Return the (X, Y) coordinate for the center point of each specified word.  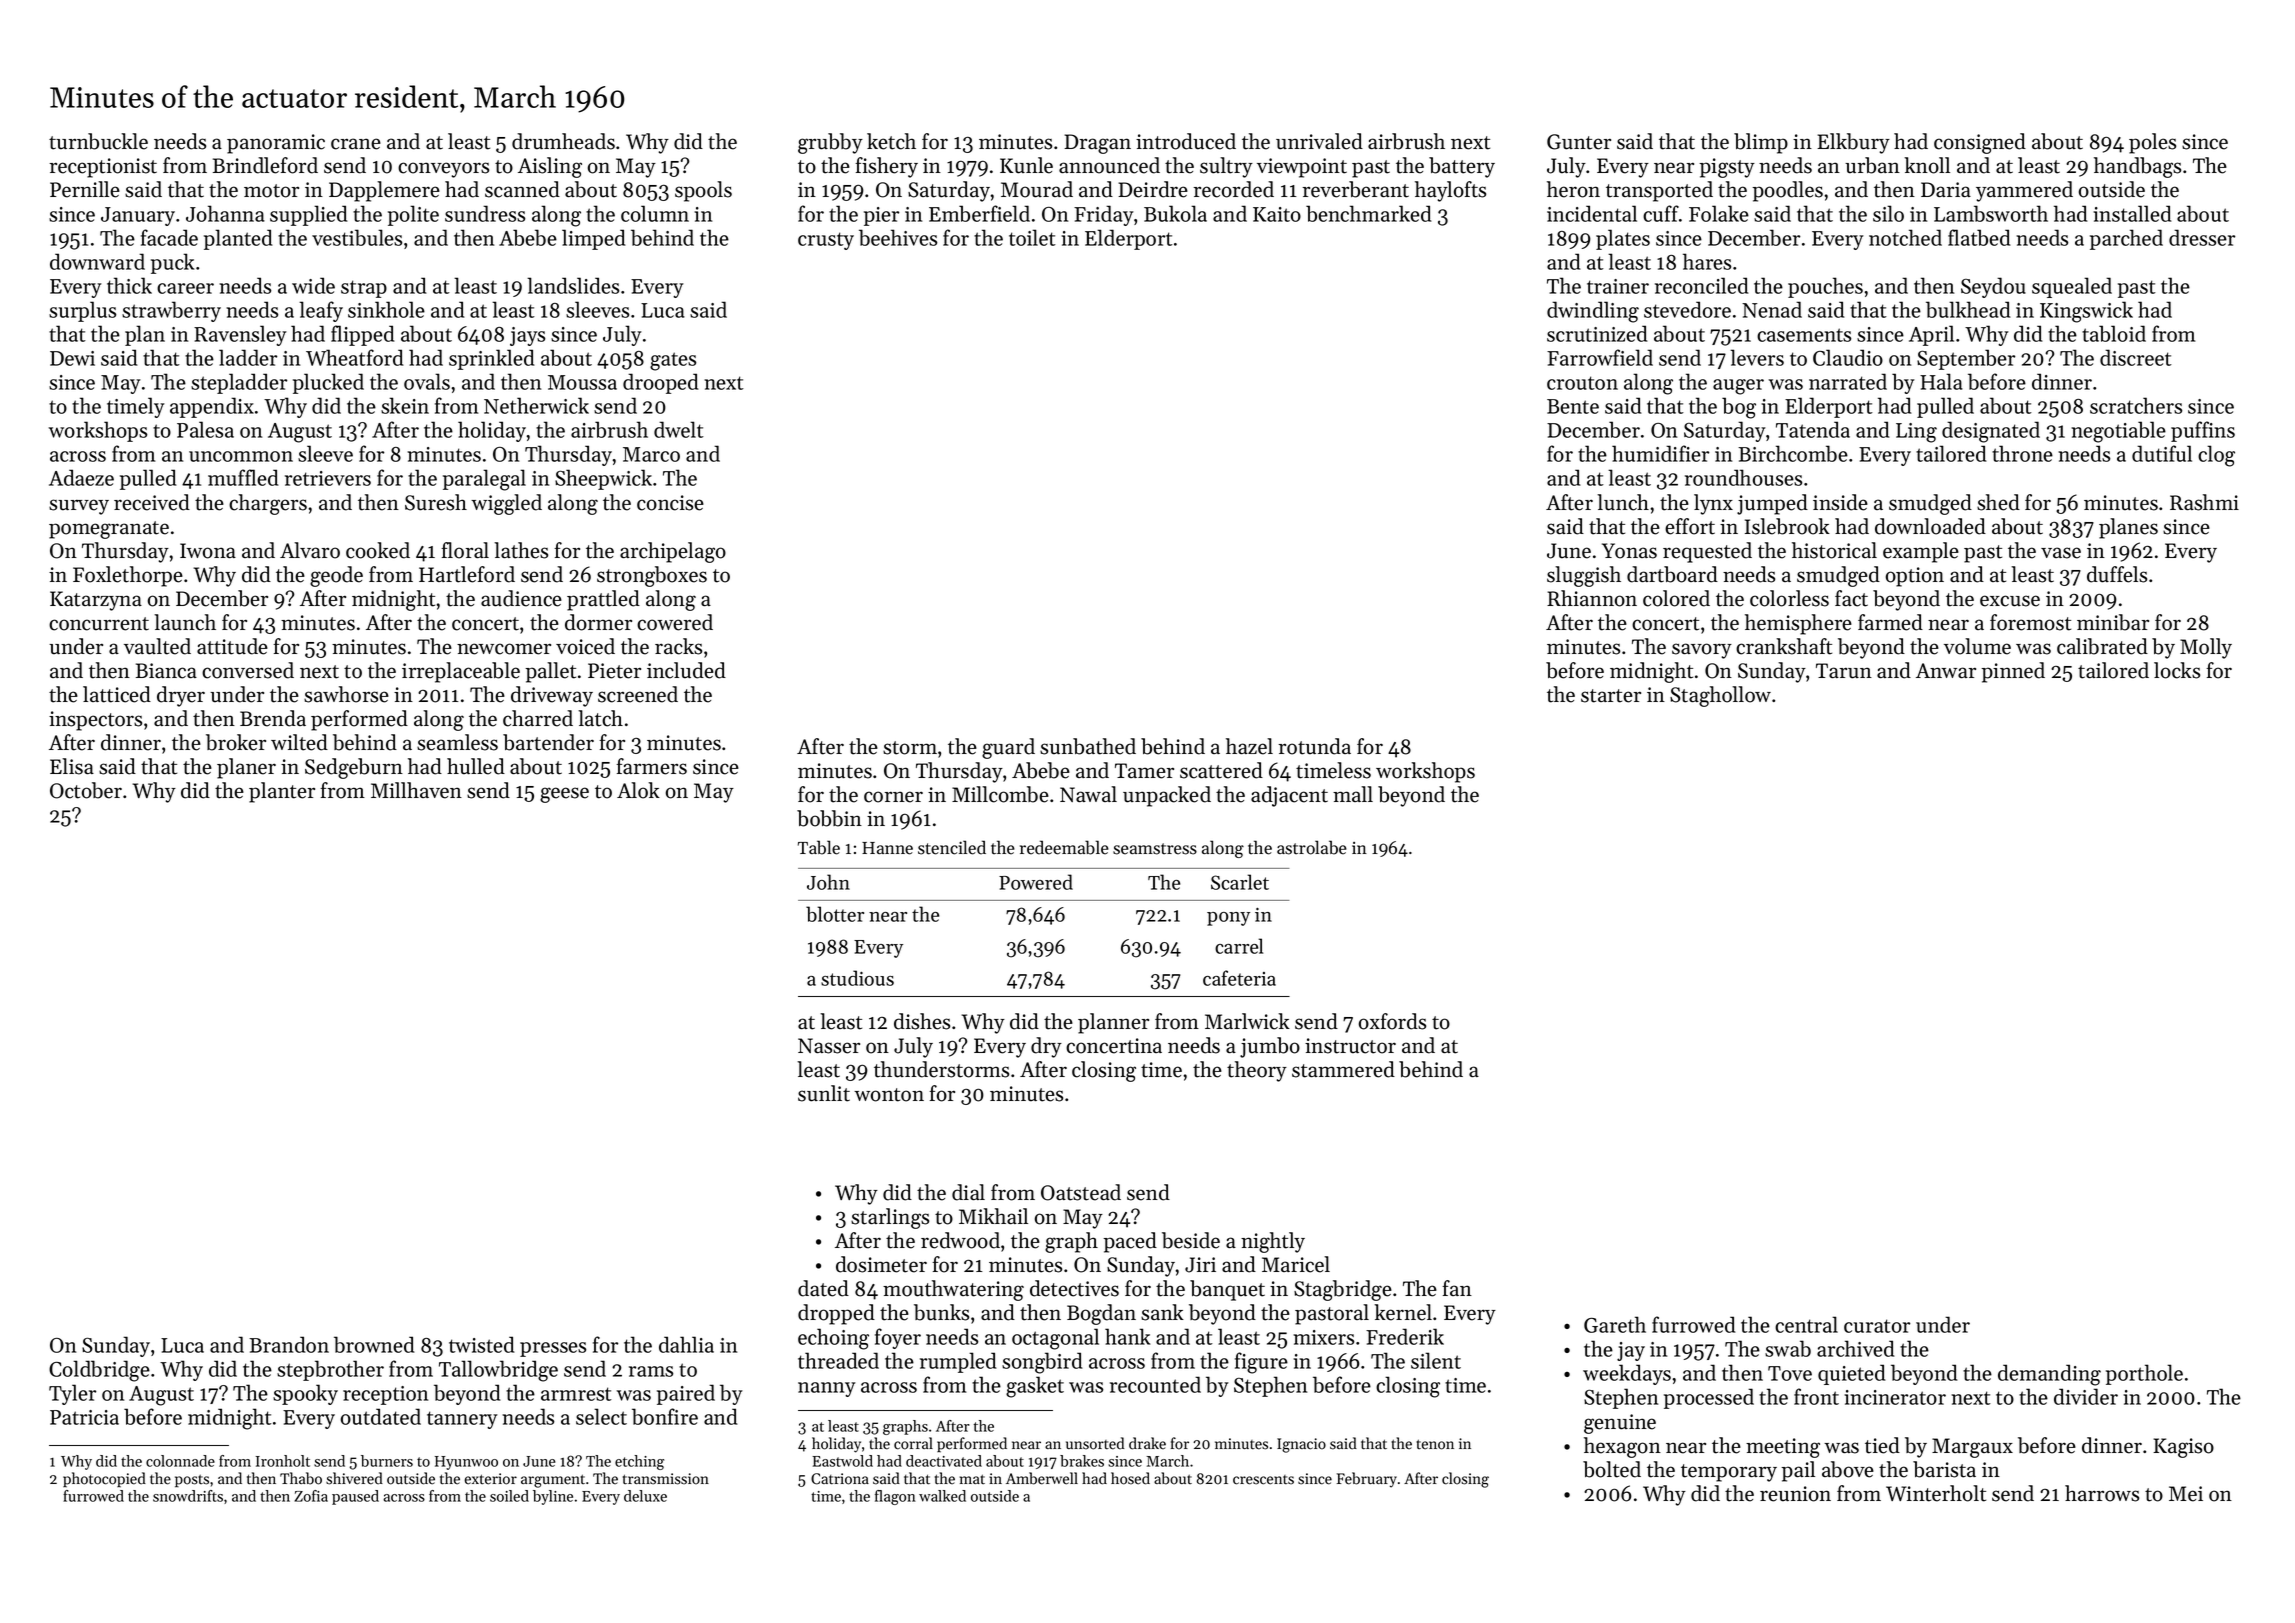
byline (553, 1497)
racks (678, 646)
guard (1008, 748)
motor (271, 191)
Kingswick (2086, 312)
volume (1977, 646)
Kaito (1277, 214)
